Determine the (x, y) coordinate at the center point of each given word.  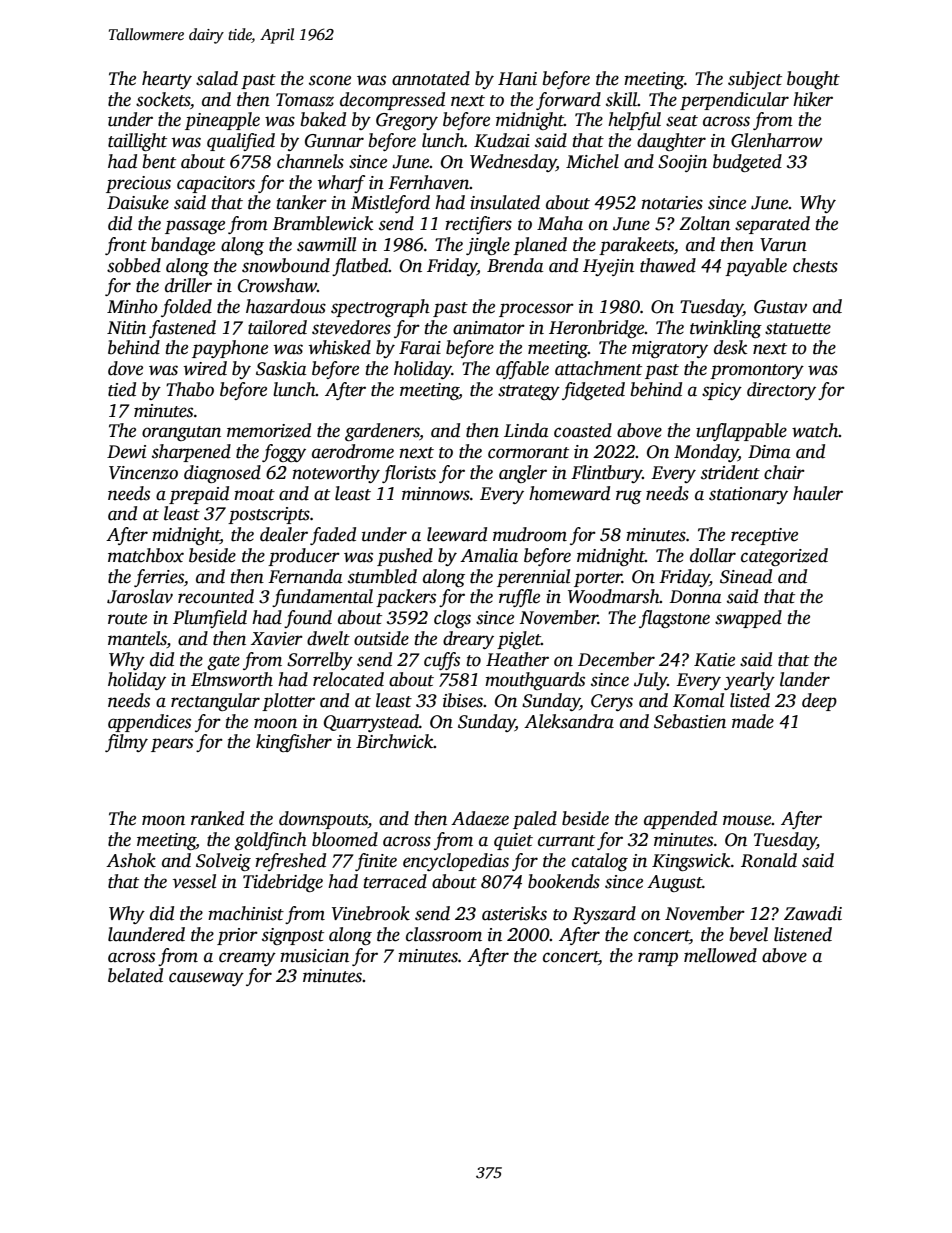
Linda (526, 430)
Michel (592, 161)
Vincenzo (143, 473)
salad (217, 78)
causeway (206, 979)
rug (629, 497)
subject (755, 80)
